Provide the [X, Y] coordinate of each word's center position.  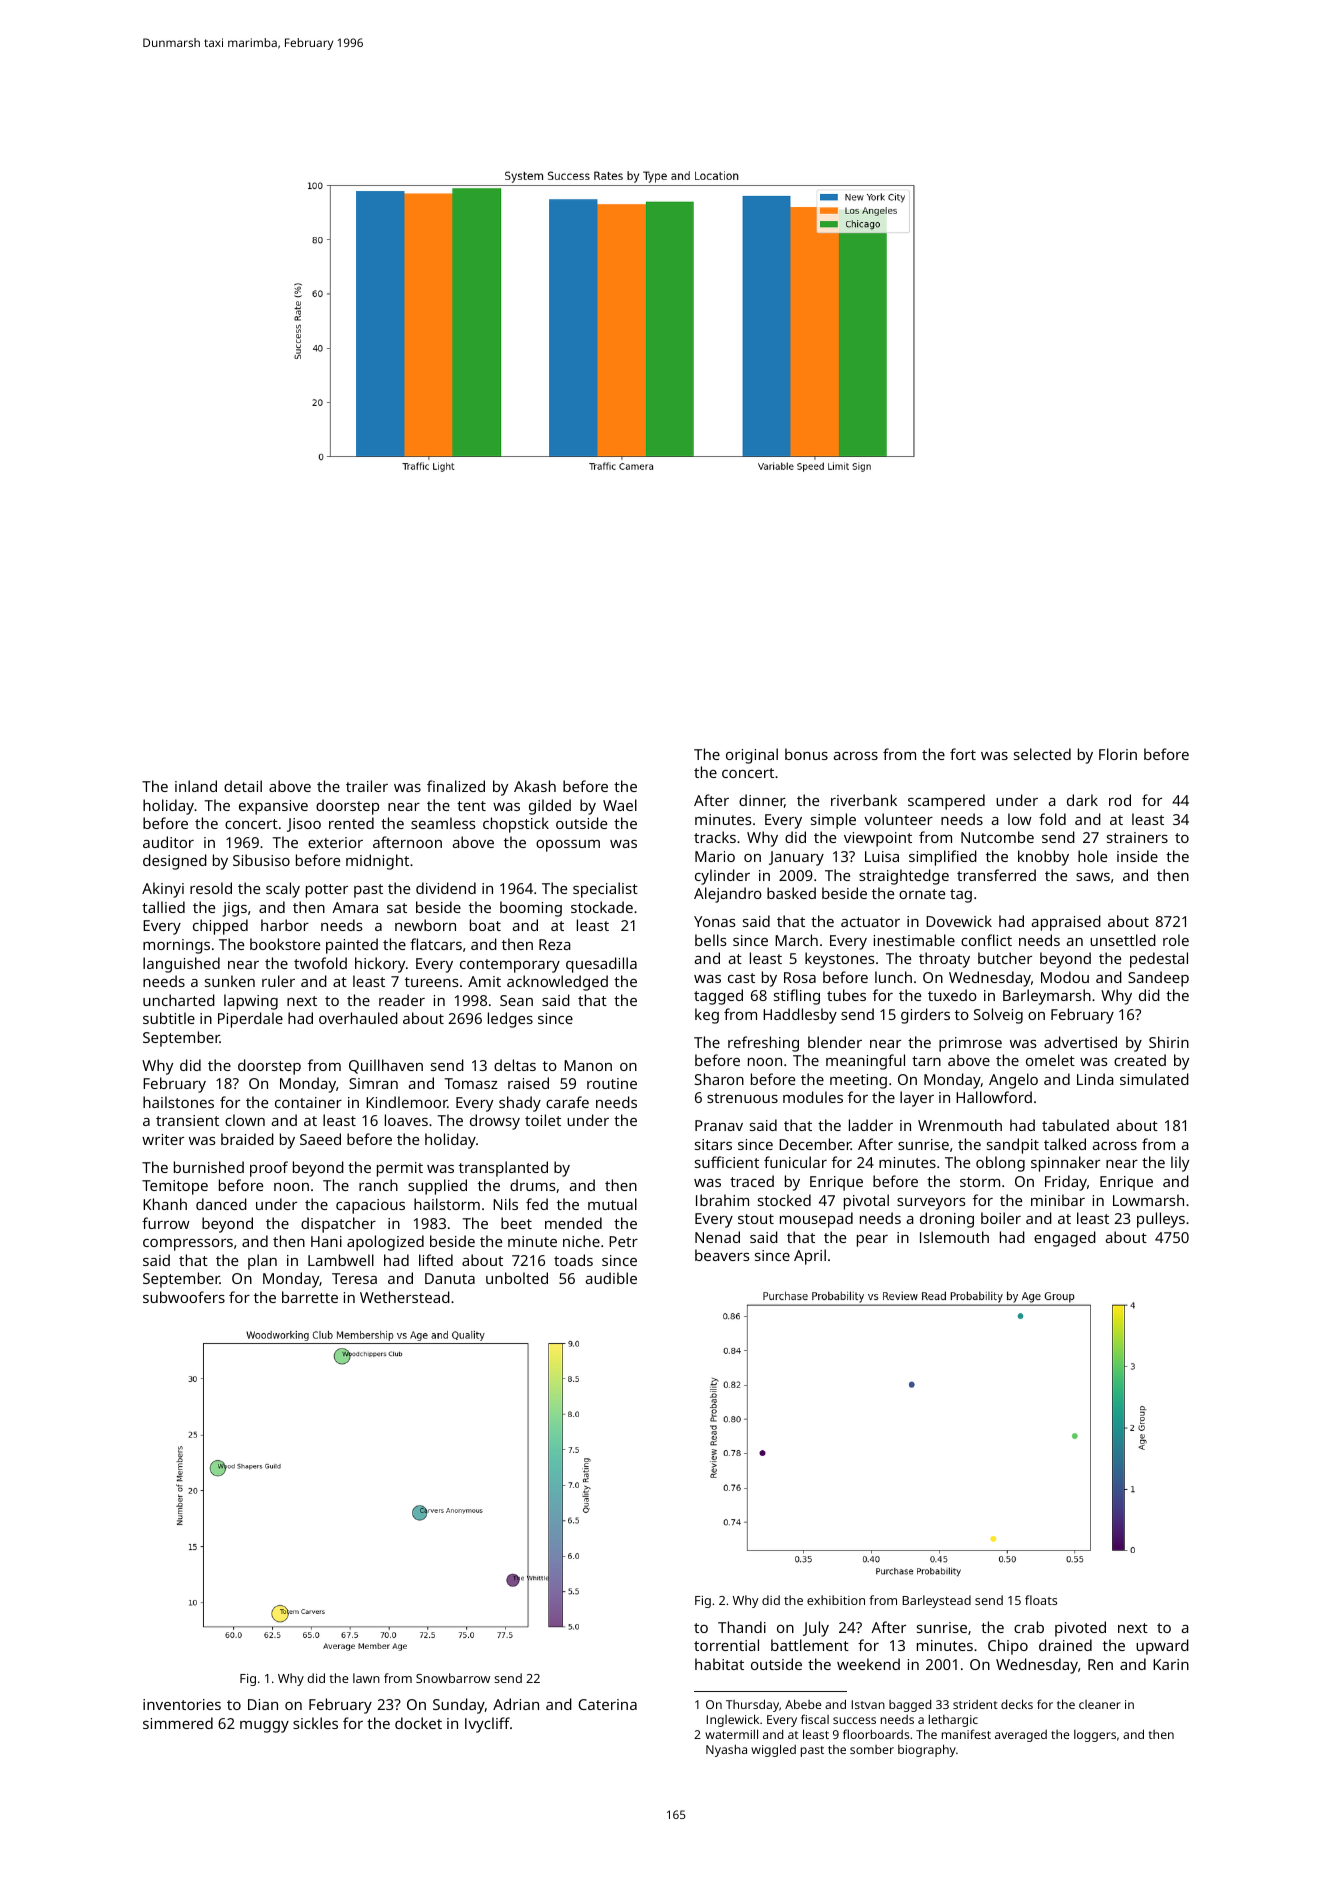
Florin [1118, 754]
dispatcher [338, 1225]
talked [1065, 1144]
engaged [1065, 1239]
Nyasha [726, 1750]
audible [611, 1278]
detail [243, 786]
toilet [543, 1120]
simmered [178, 1723]
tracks [715, 837]
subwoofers [184, 1297]
